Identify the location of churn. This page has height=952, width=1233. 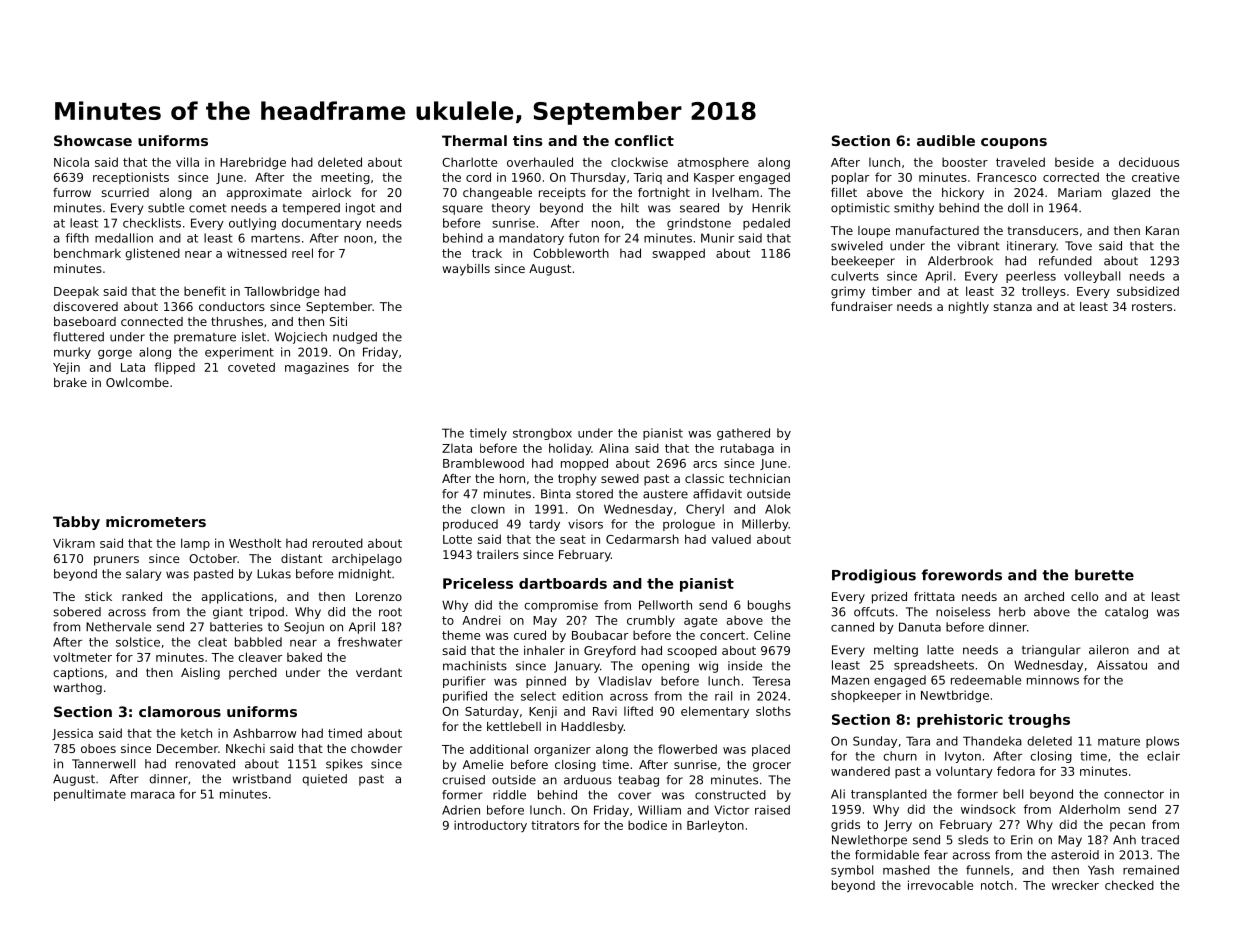
(900, 756).
